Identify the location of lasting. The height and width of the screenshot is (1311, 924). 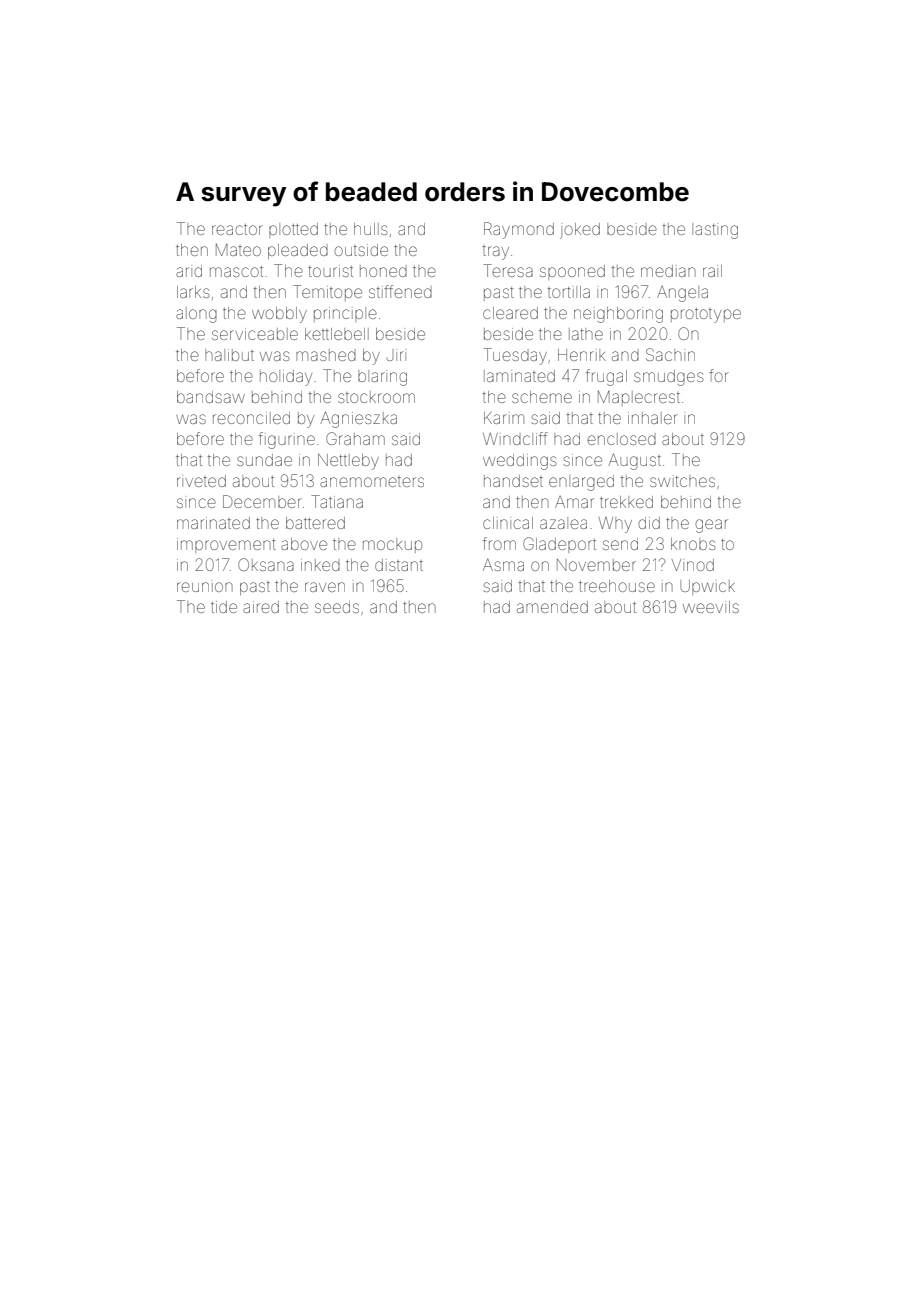
(715, 231).
